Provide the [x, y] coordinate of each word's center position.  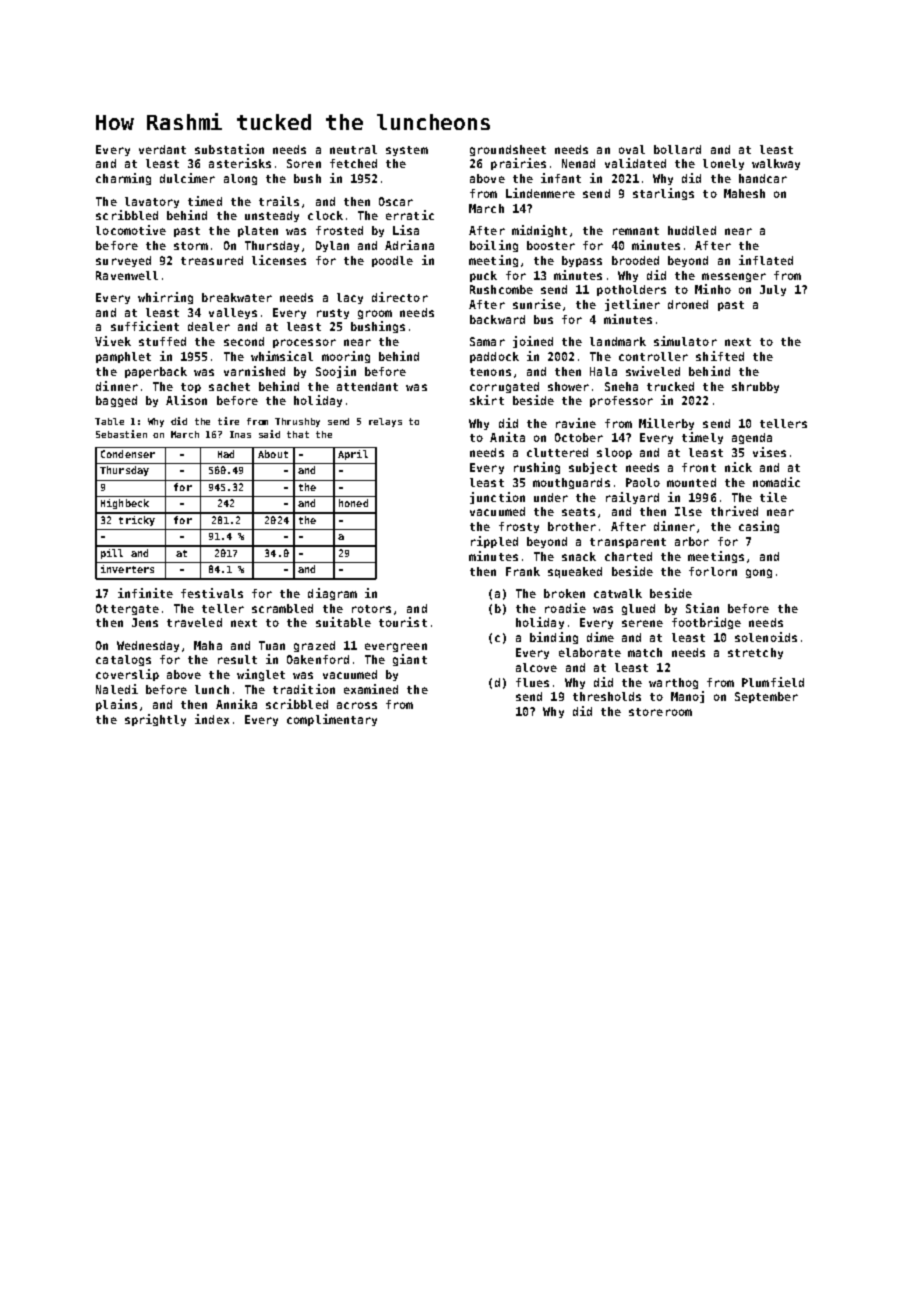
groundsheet [508, 150]
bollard [677, 149]
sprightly [155, 720]
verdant [162, 149]
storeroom [660, 712]
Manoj [687, 697]
